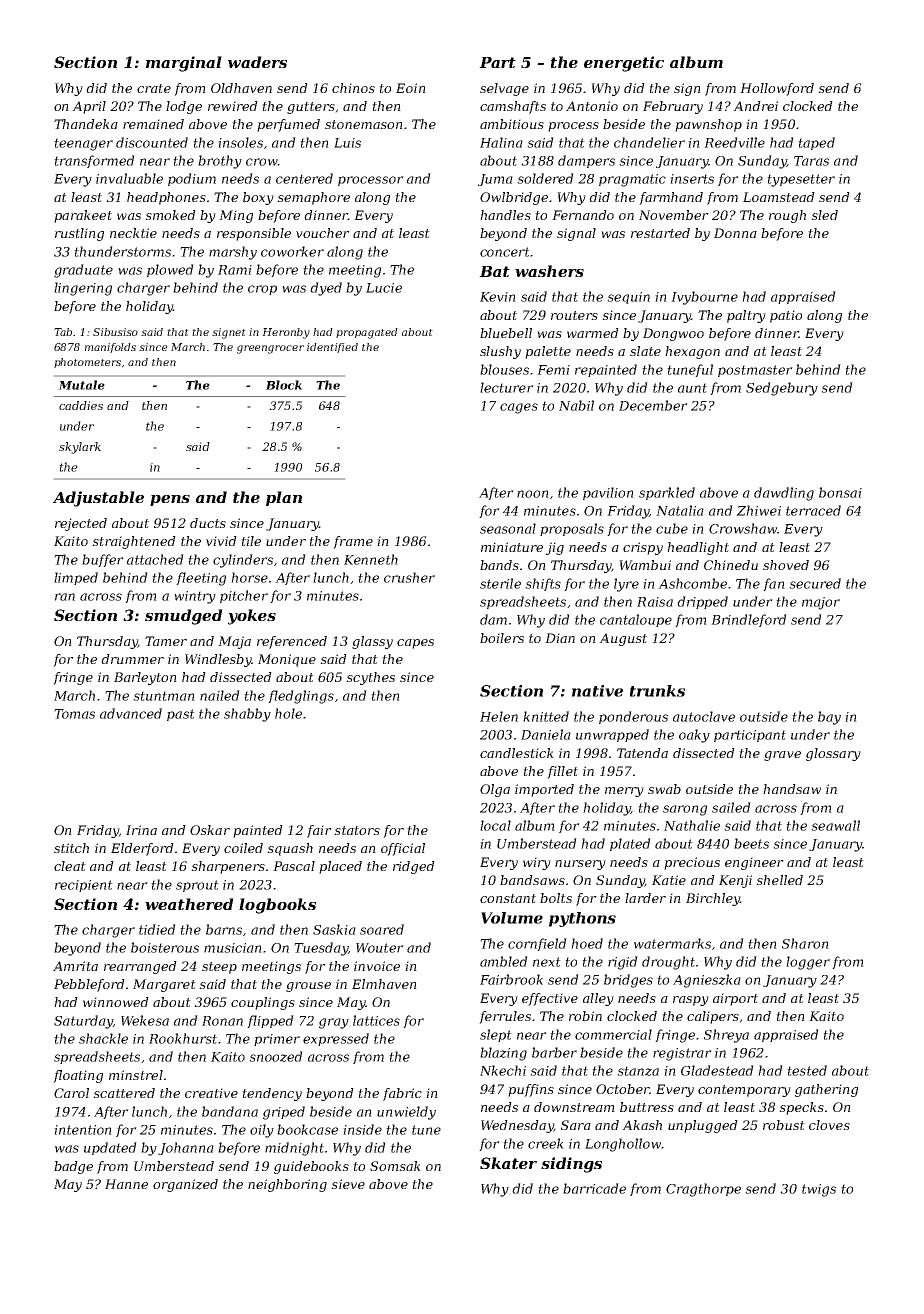  What do you see at coordinates (70, 866) in the image?
I see `cleat` at bounding box center [70, 866].
